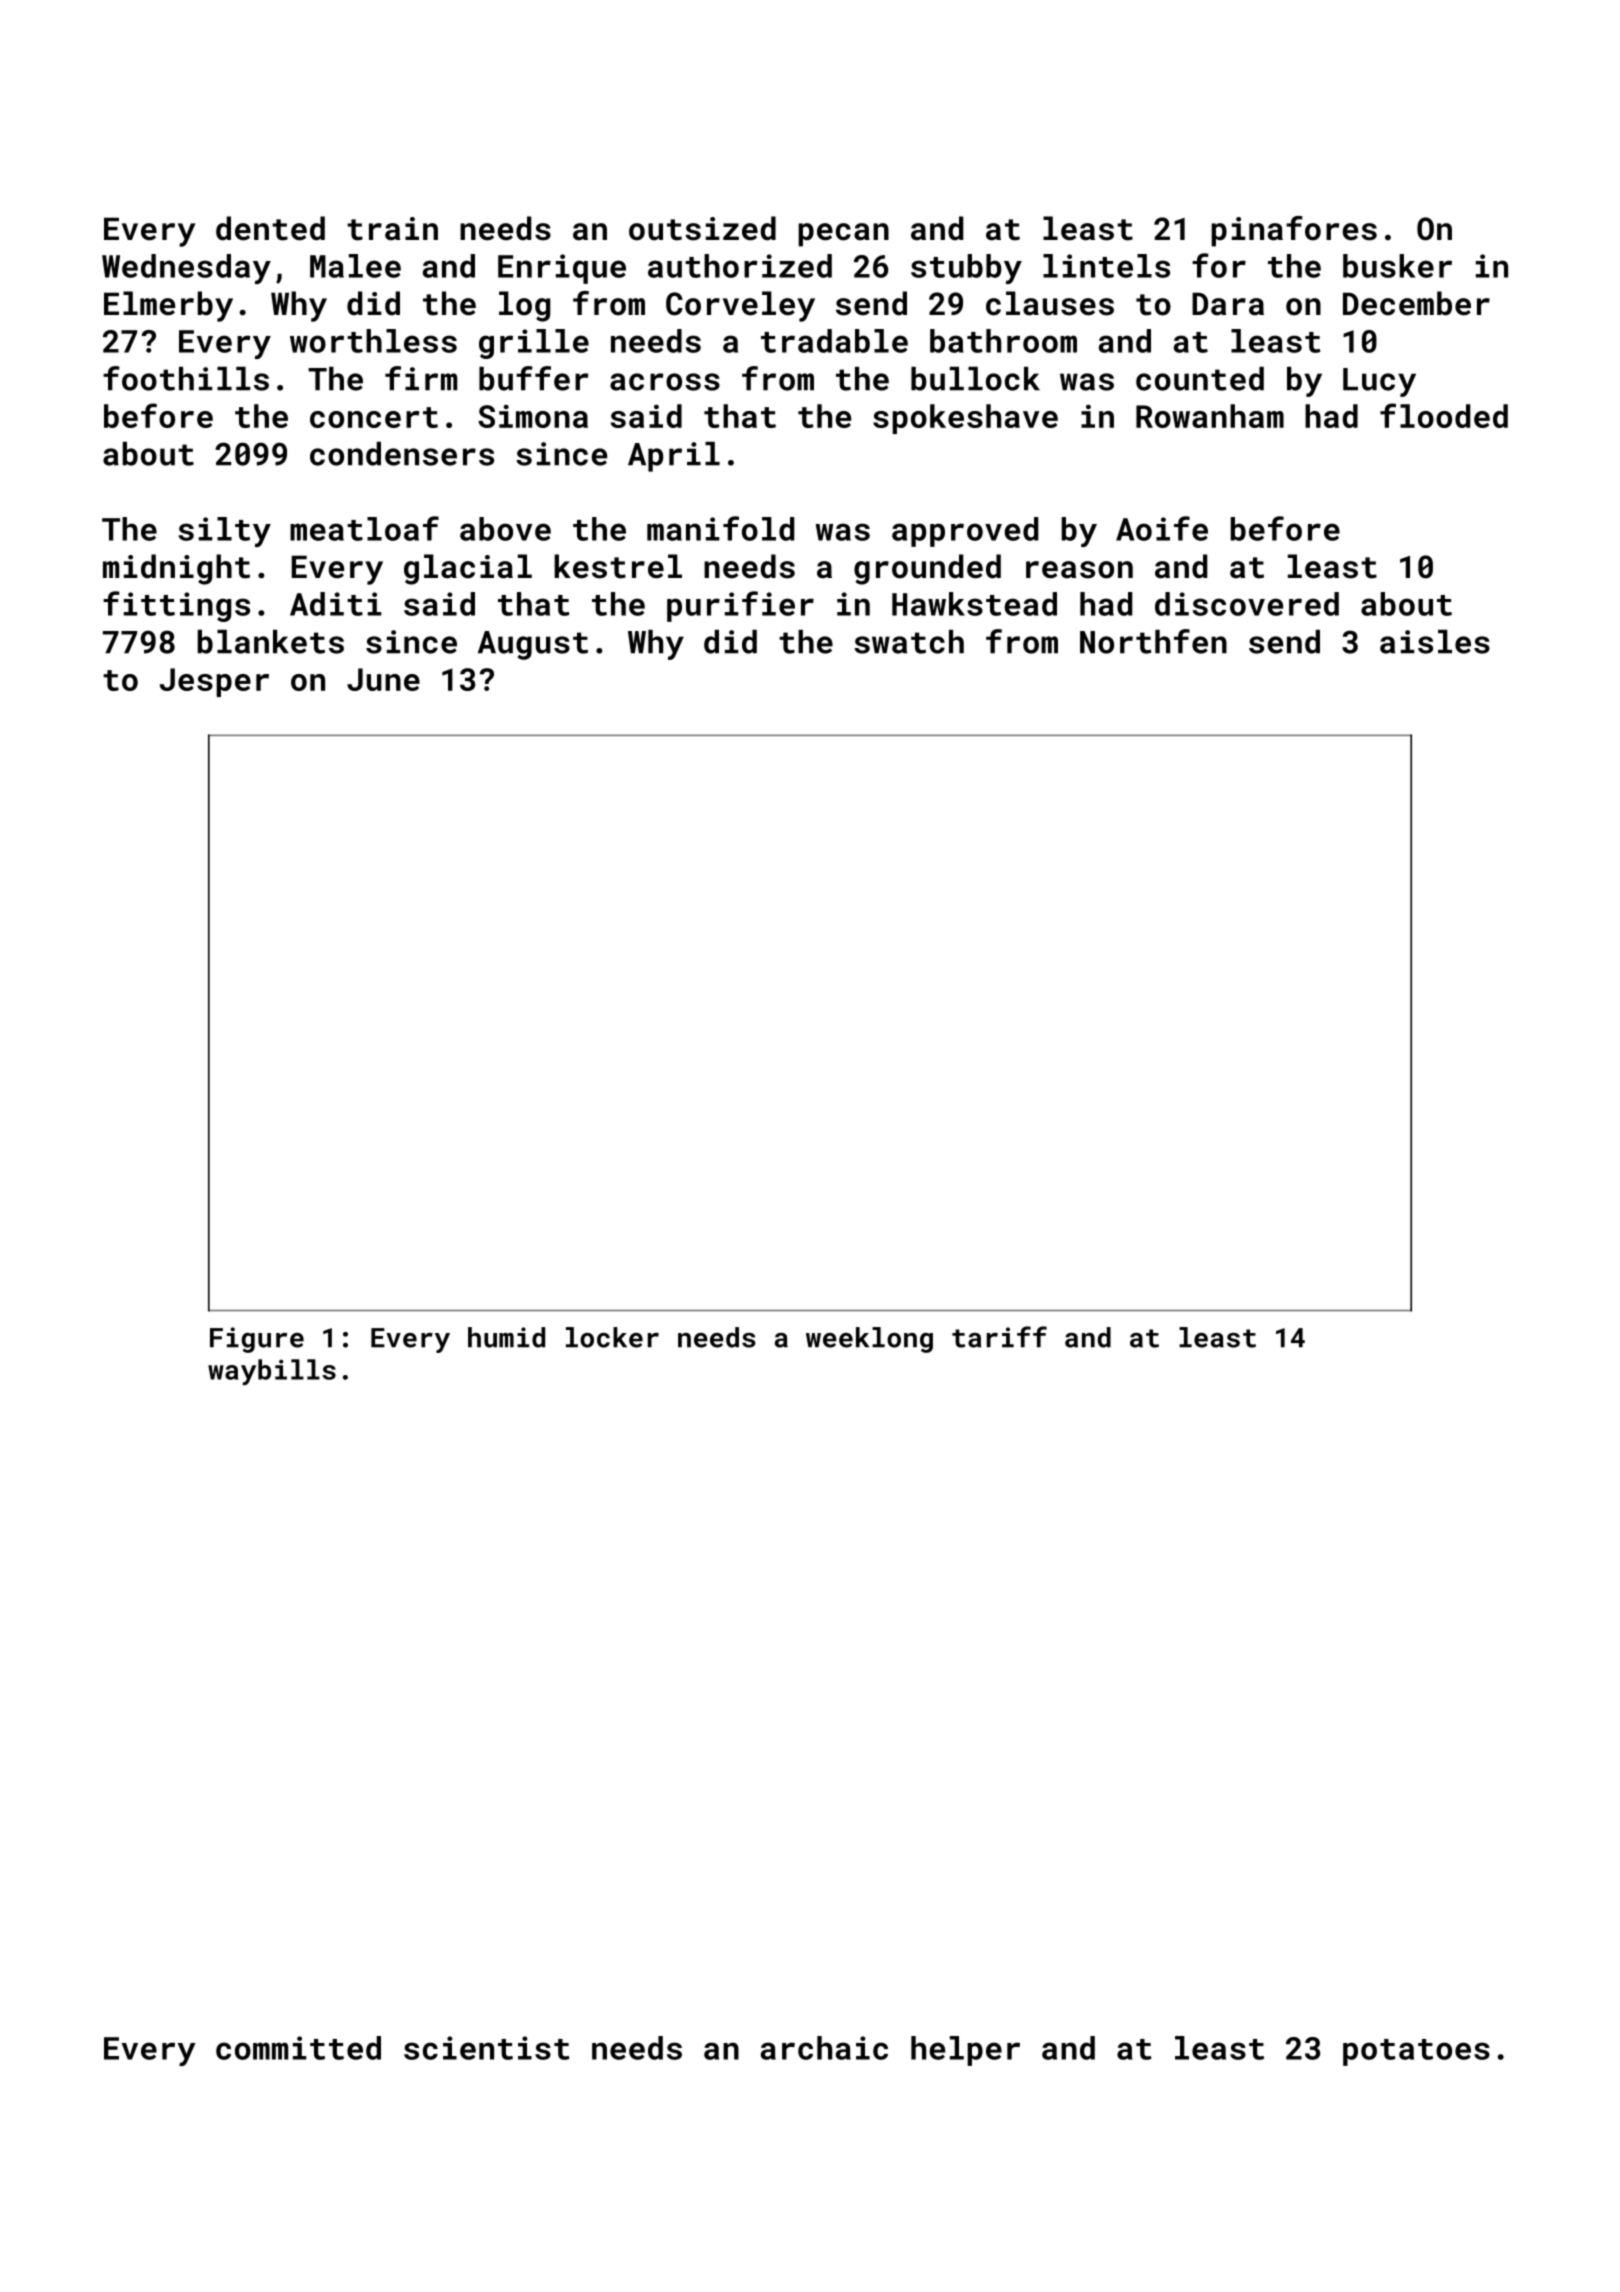 The width and height of the document is (1620, 2292). Describe the element at coordinates (298, 2048) in the document. I see `committed` at that location.
